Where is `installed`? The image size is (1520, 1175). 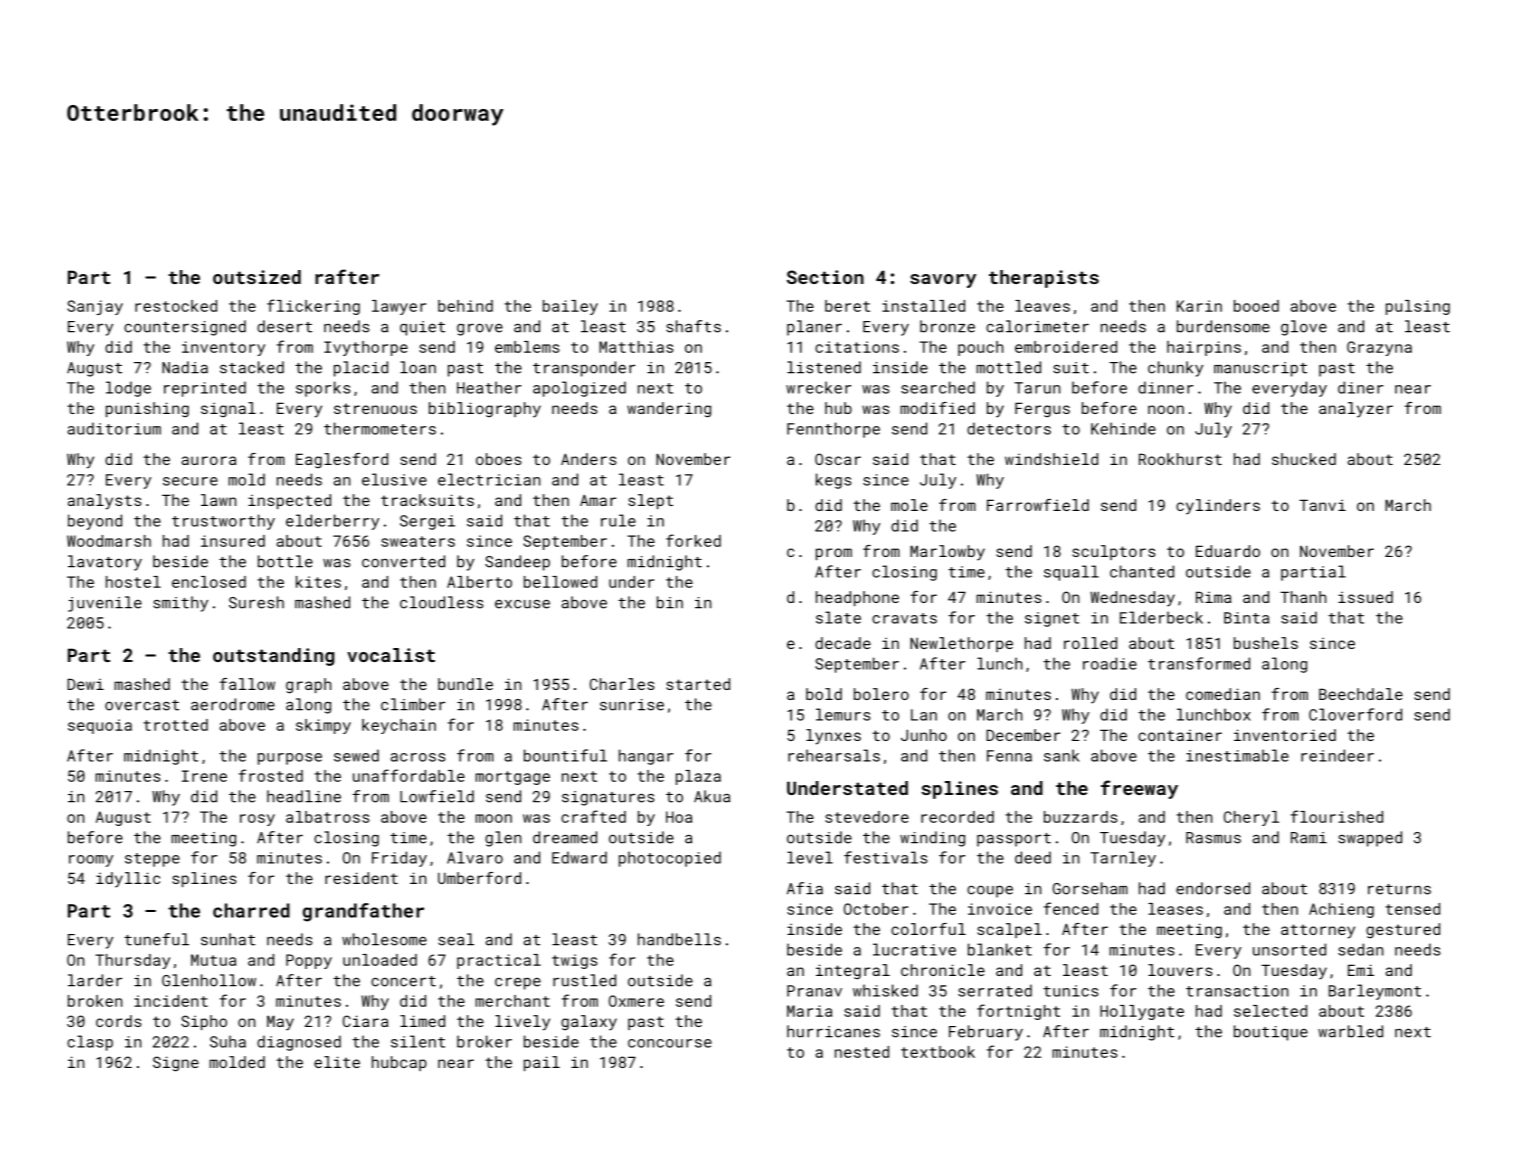 installed is located at coordinates (923, 306).
